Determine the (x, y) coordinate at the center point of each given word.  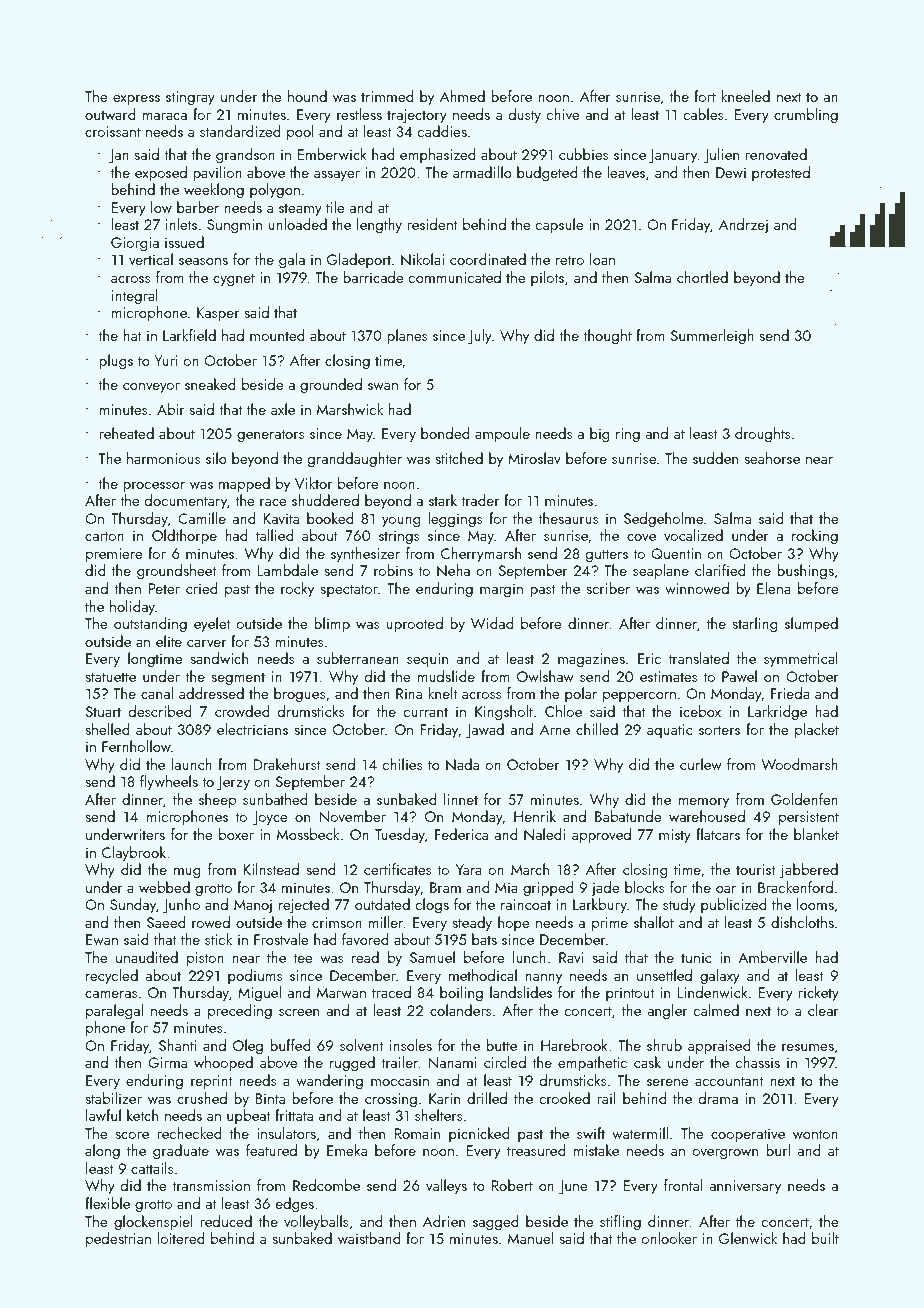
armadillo (482, 172)
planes (407, 336)
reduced (226, 1221)
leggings (455, 520)
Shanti (178, 1045)
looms (815, 904)
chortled (702, 277)
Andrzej (743, 226)
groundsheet (177, 572)
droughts (763, 435)
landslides (521, 992)
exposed (161, 173)
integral (135, 297)
